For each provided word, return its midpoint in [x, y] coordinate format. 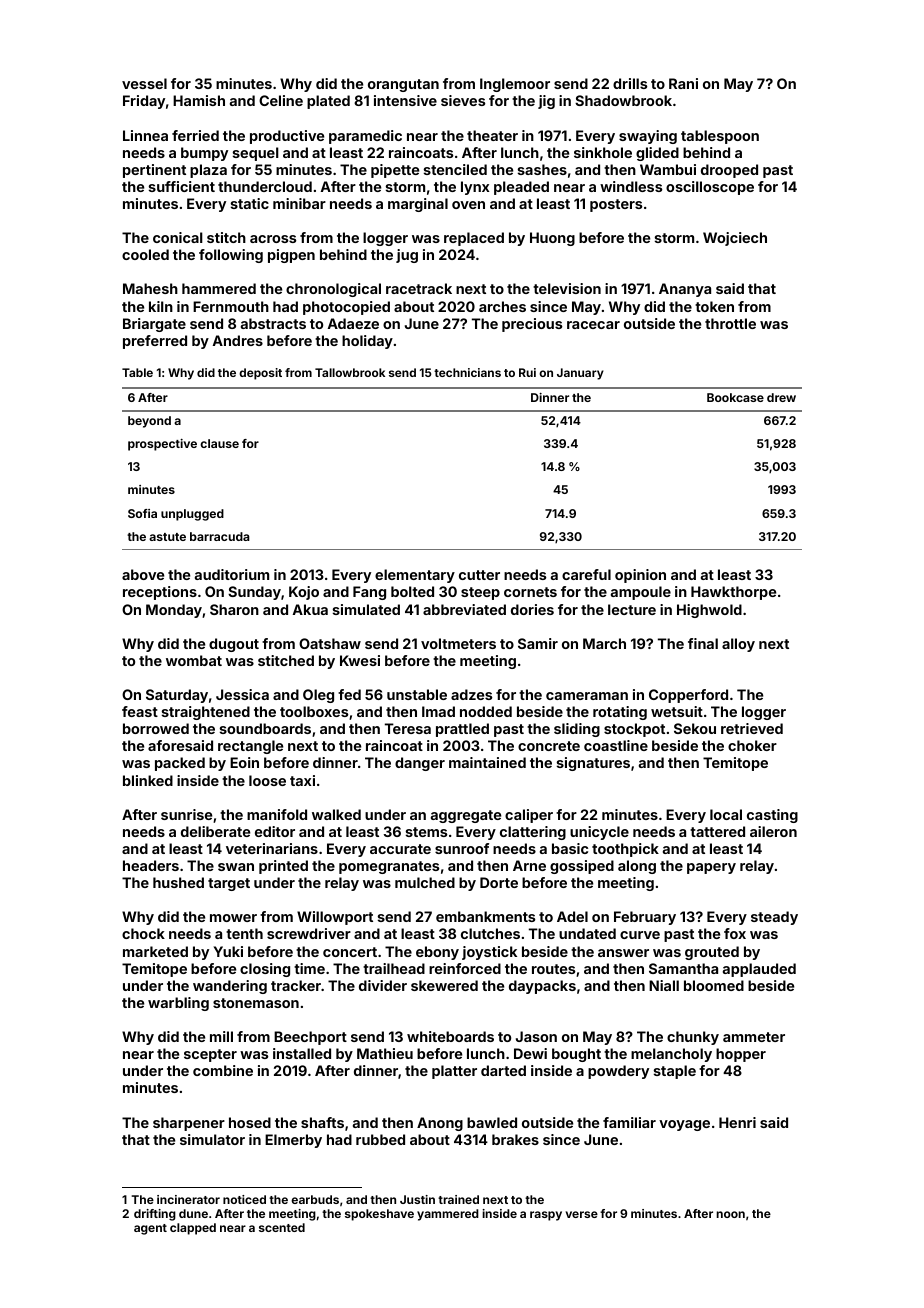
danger [420, 764]
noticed [244, 1199]
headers [151, 865]
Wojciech [735, 239]
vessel [144, 83]
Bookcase [735, 397]
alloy [738, 645]
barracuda [220, 536]
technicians [467, 372]
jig [546, 102]
